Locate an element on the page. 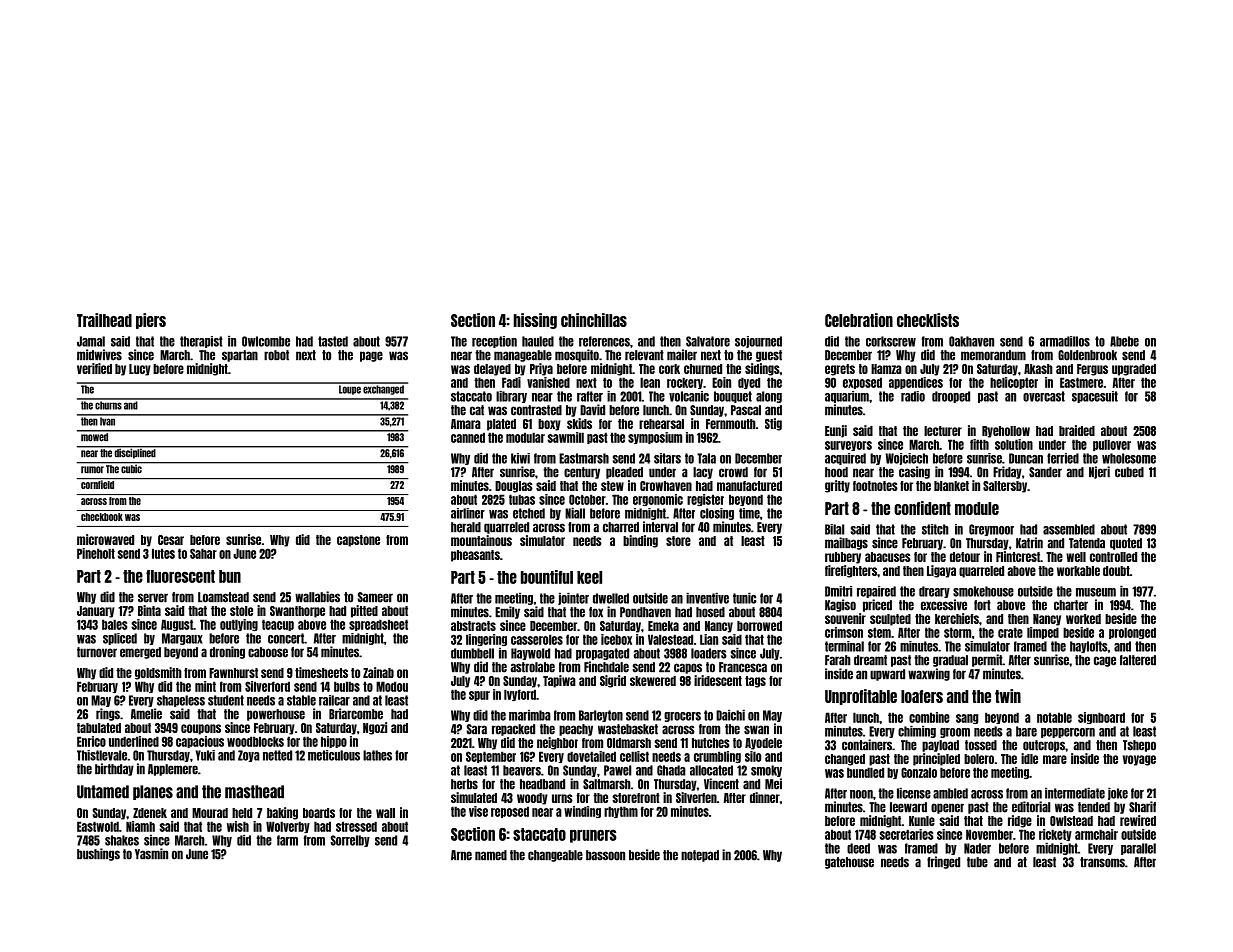 This image has height=952, width=1233. capstone is located at coordinates (358, 541).
